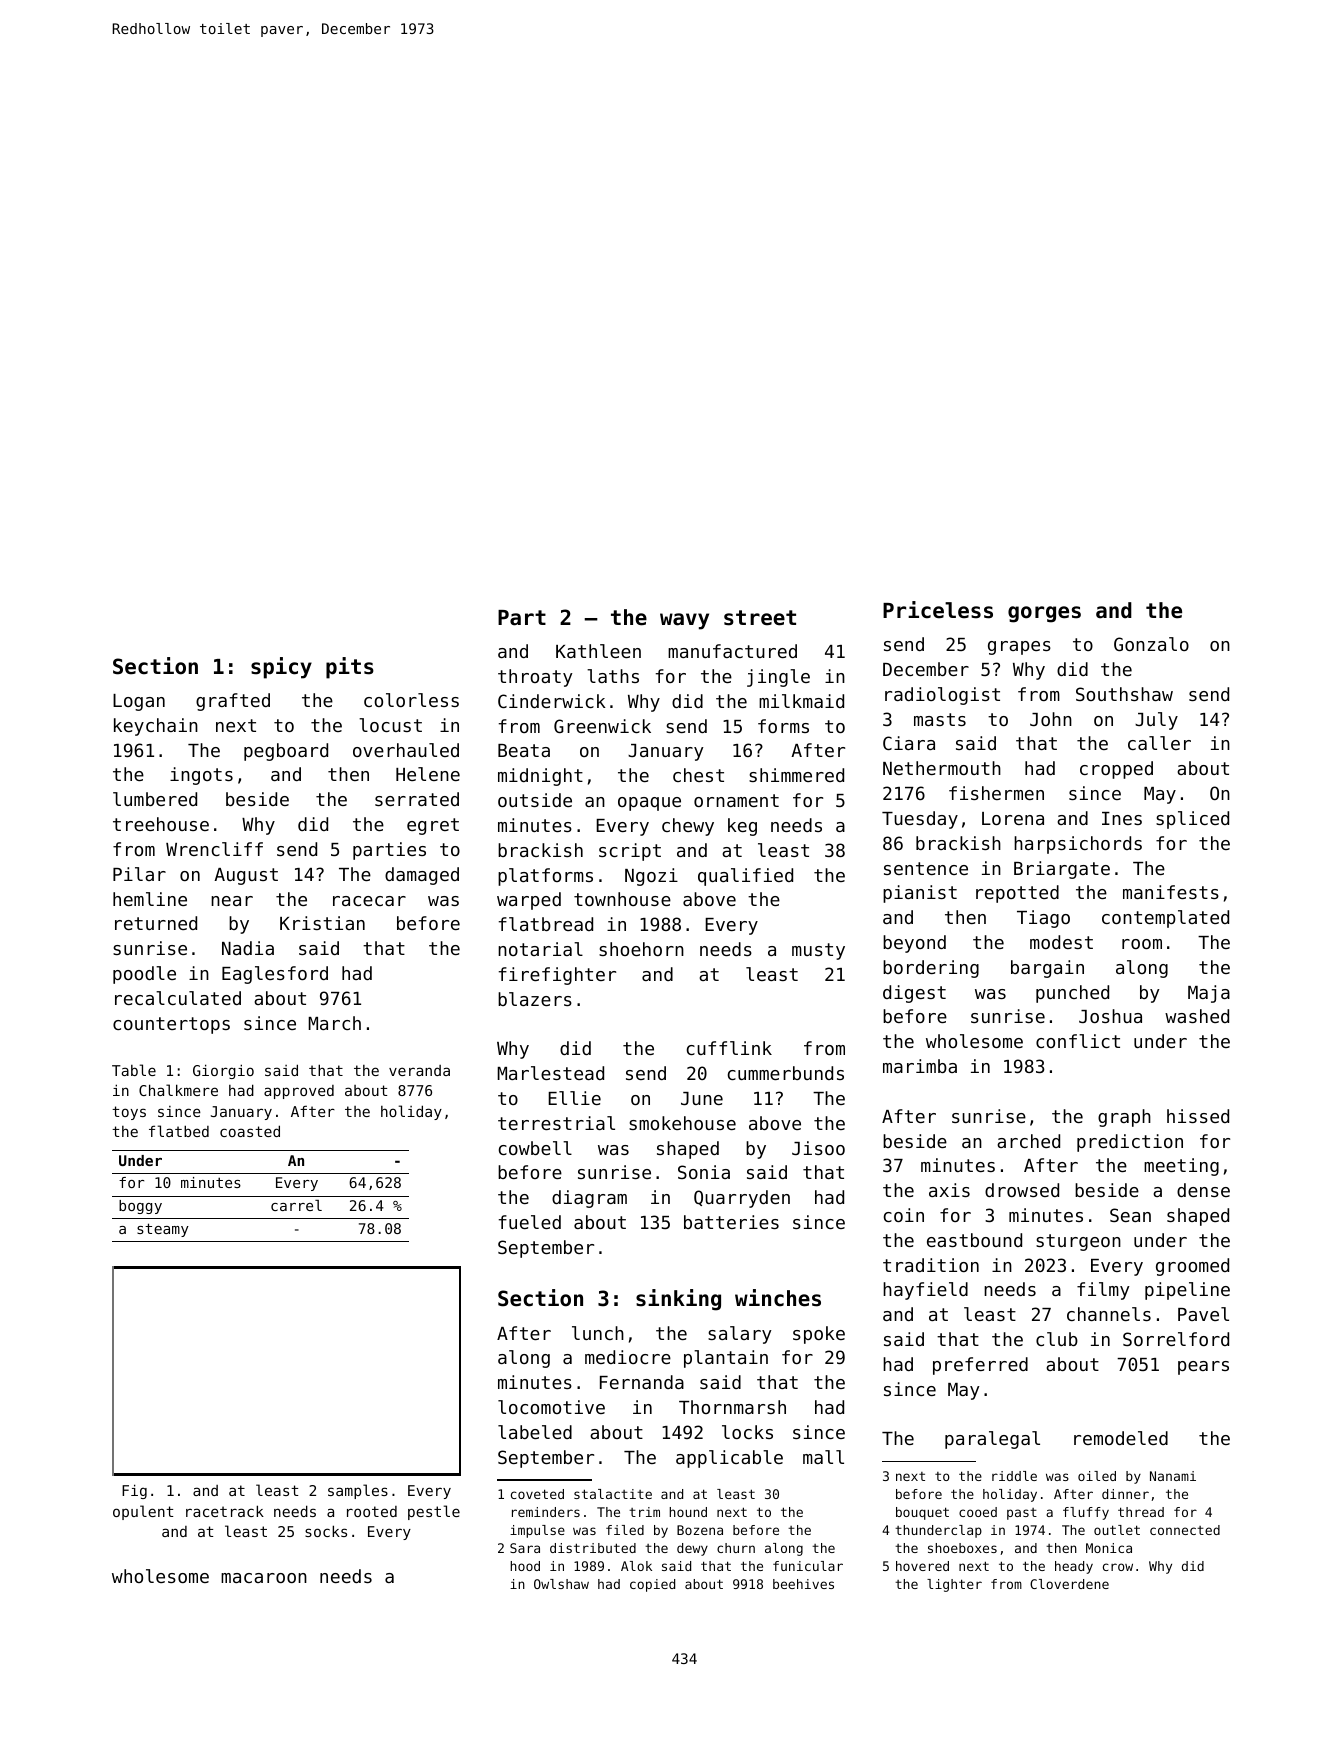  I want to click on racetrack, so click(225, 1511).
